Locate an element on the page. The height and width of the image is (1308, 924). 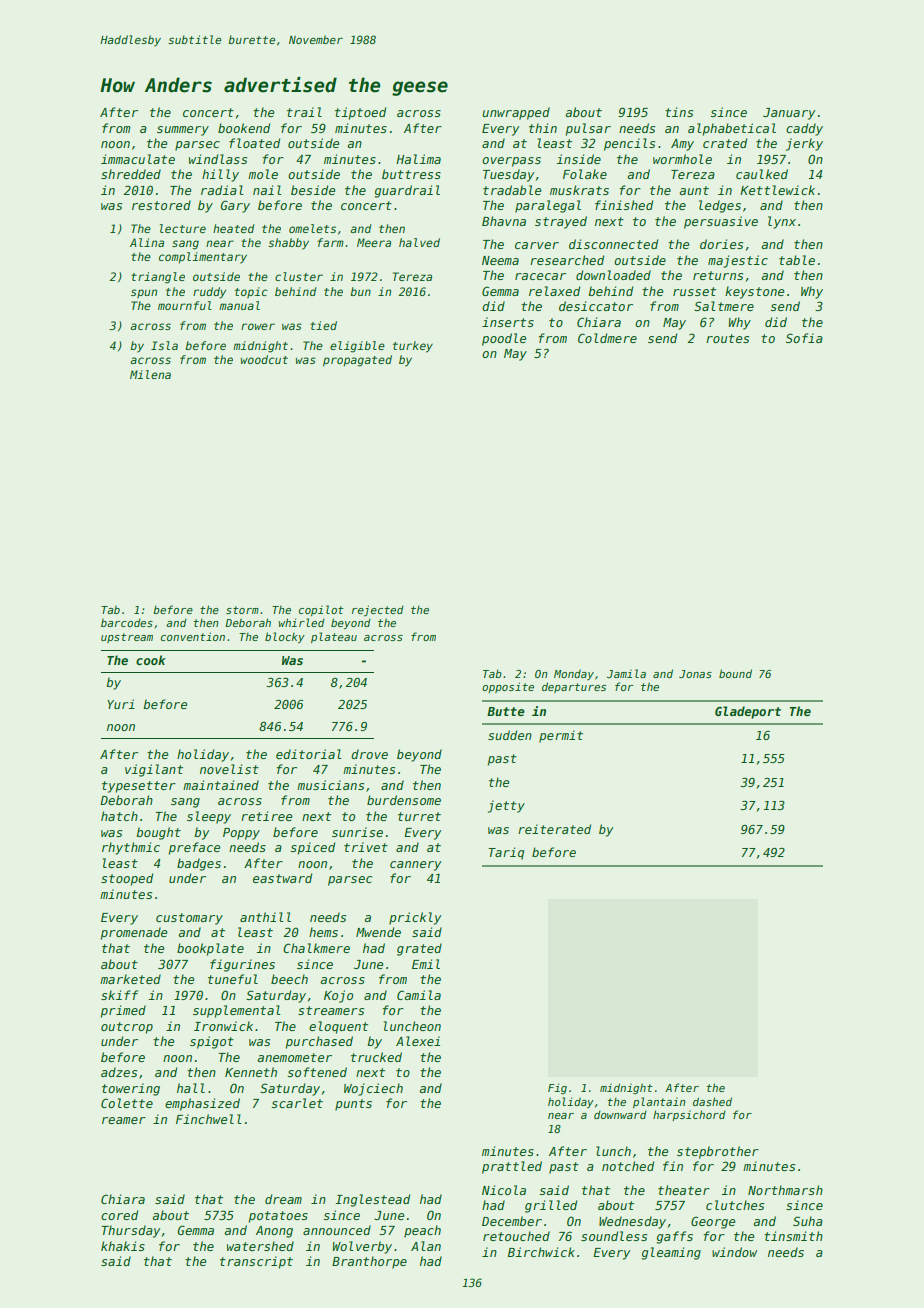
poodle is located at coordinates (504, 339).
